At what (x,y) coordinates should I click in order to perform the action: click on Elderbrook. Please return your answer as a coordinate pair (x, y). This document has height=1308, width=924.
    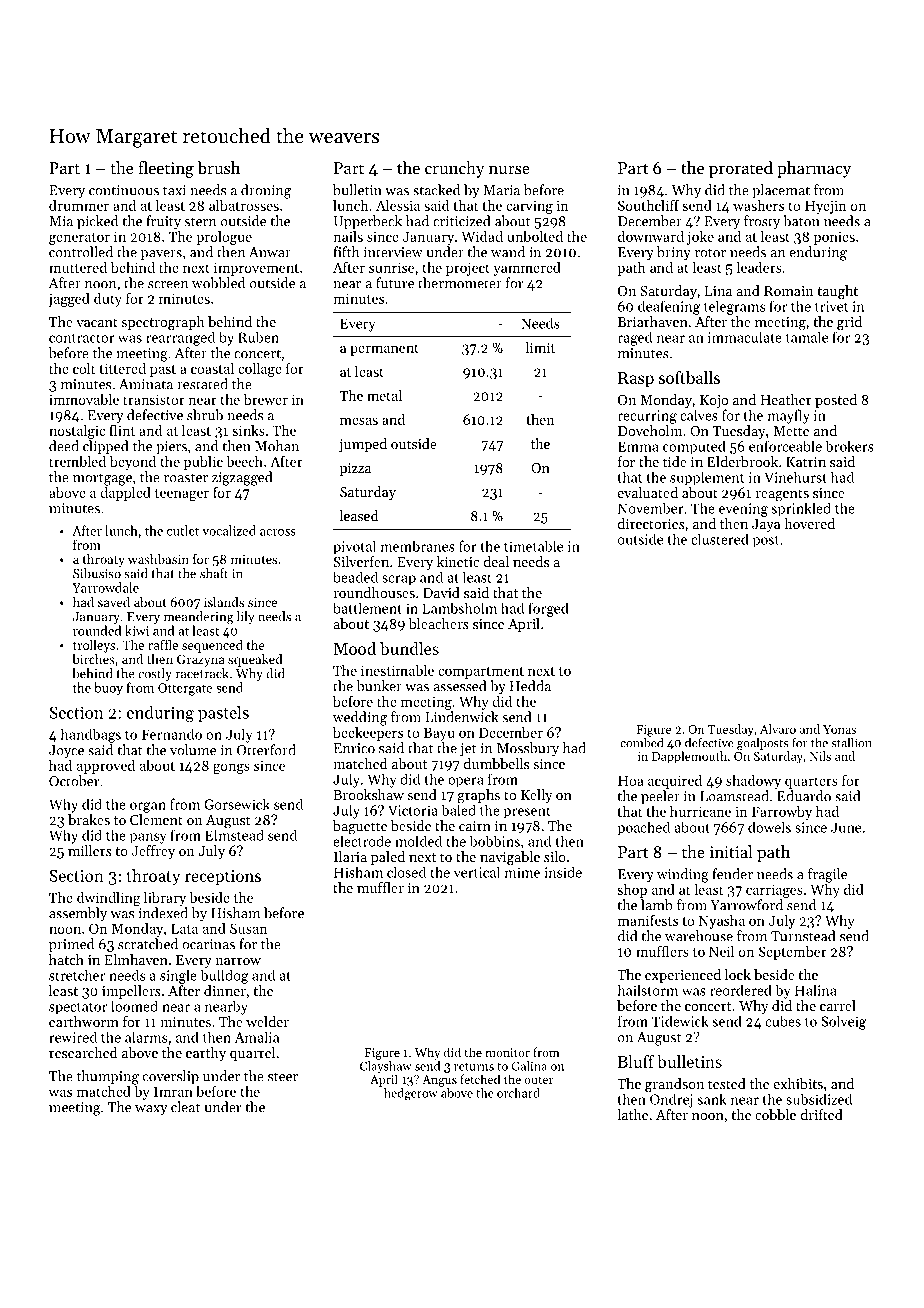
    Looking at the image, I should click on (742, 461).
